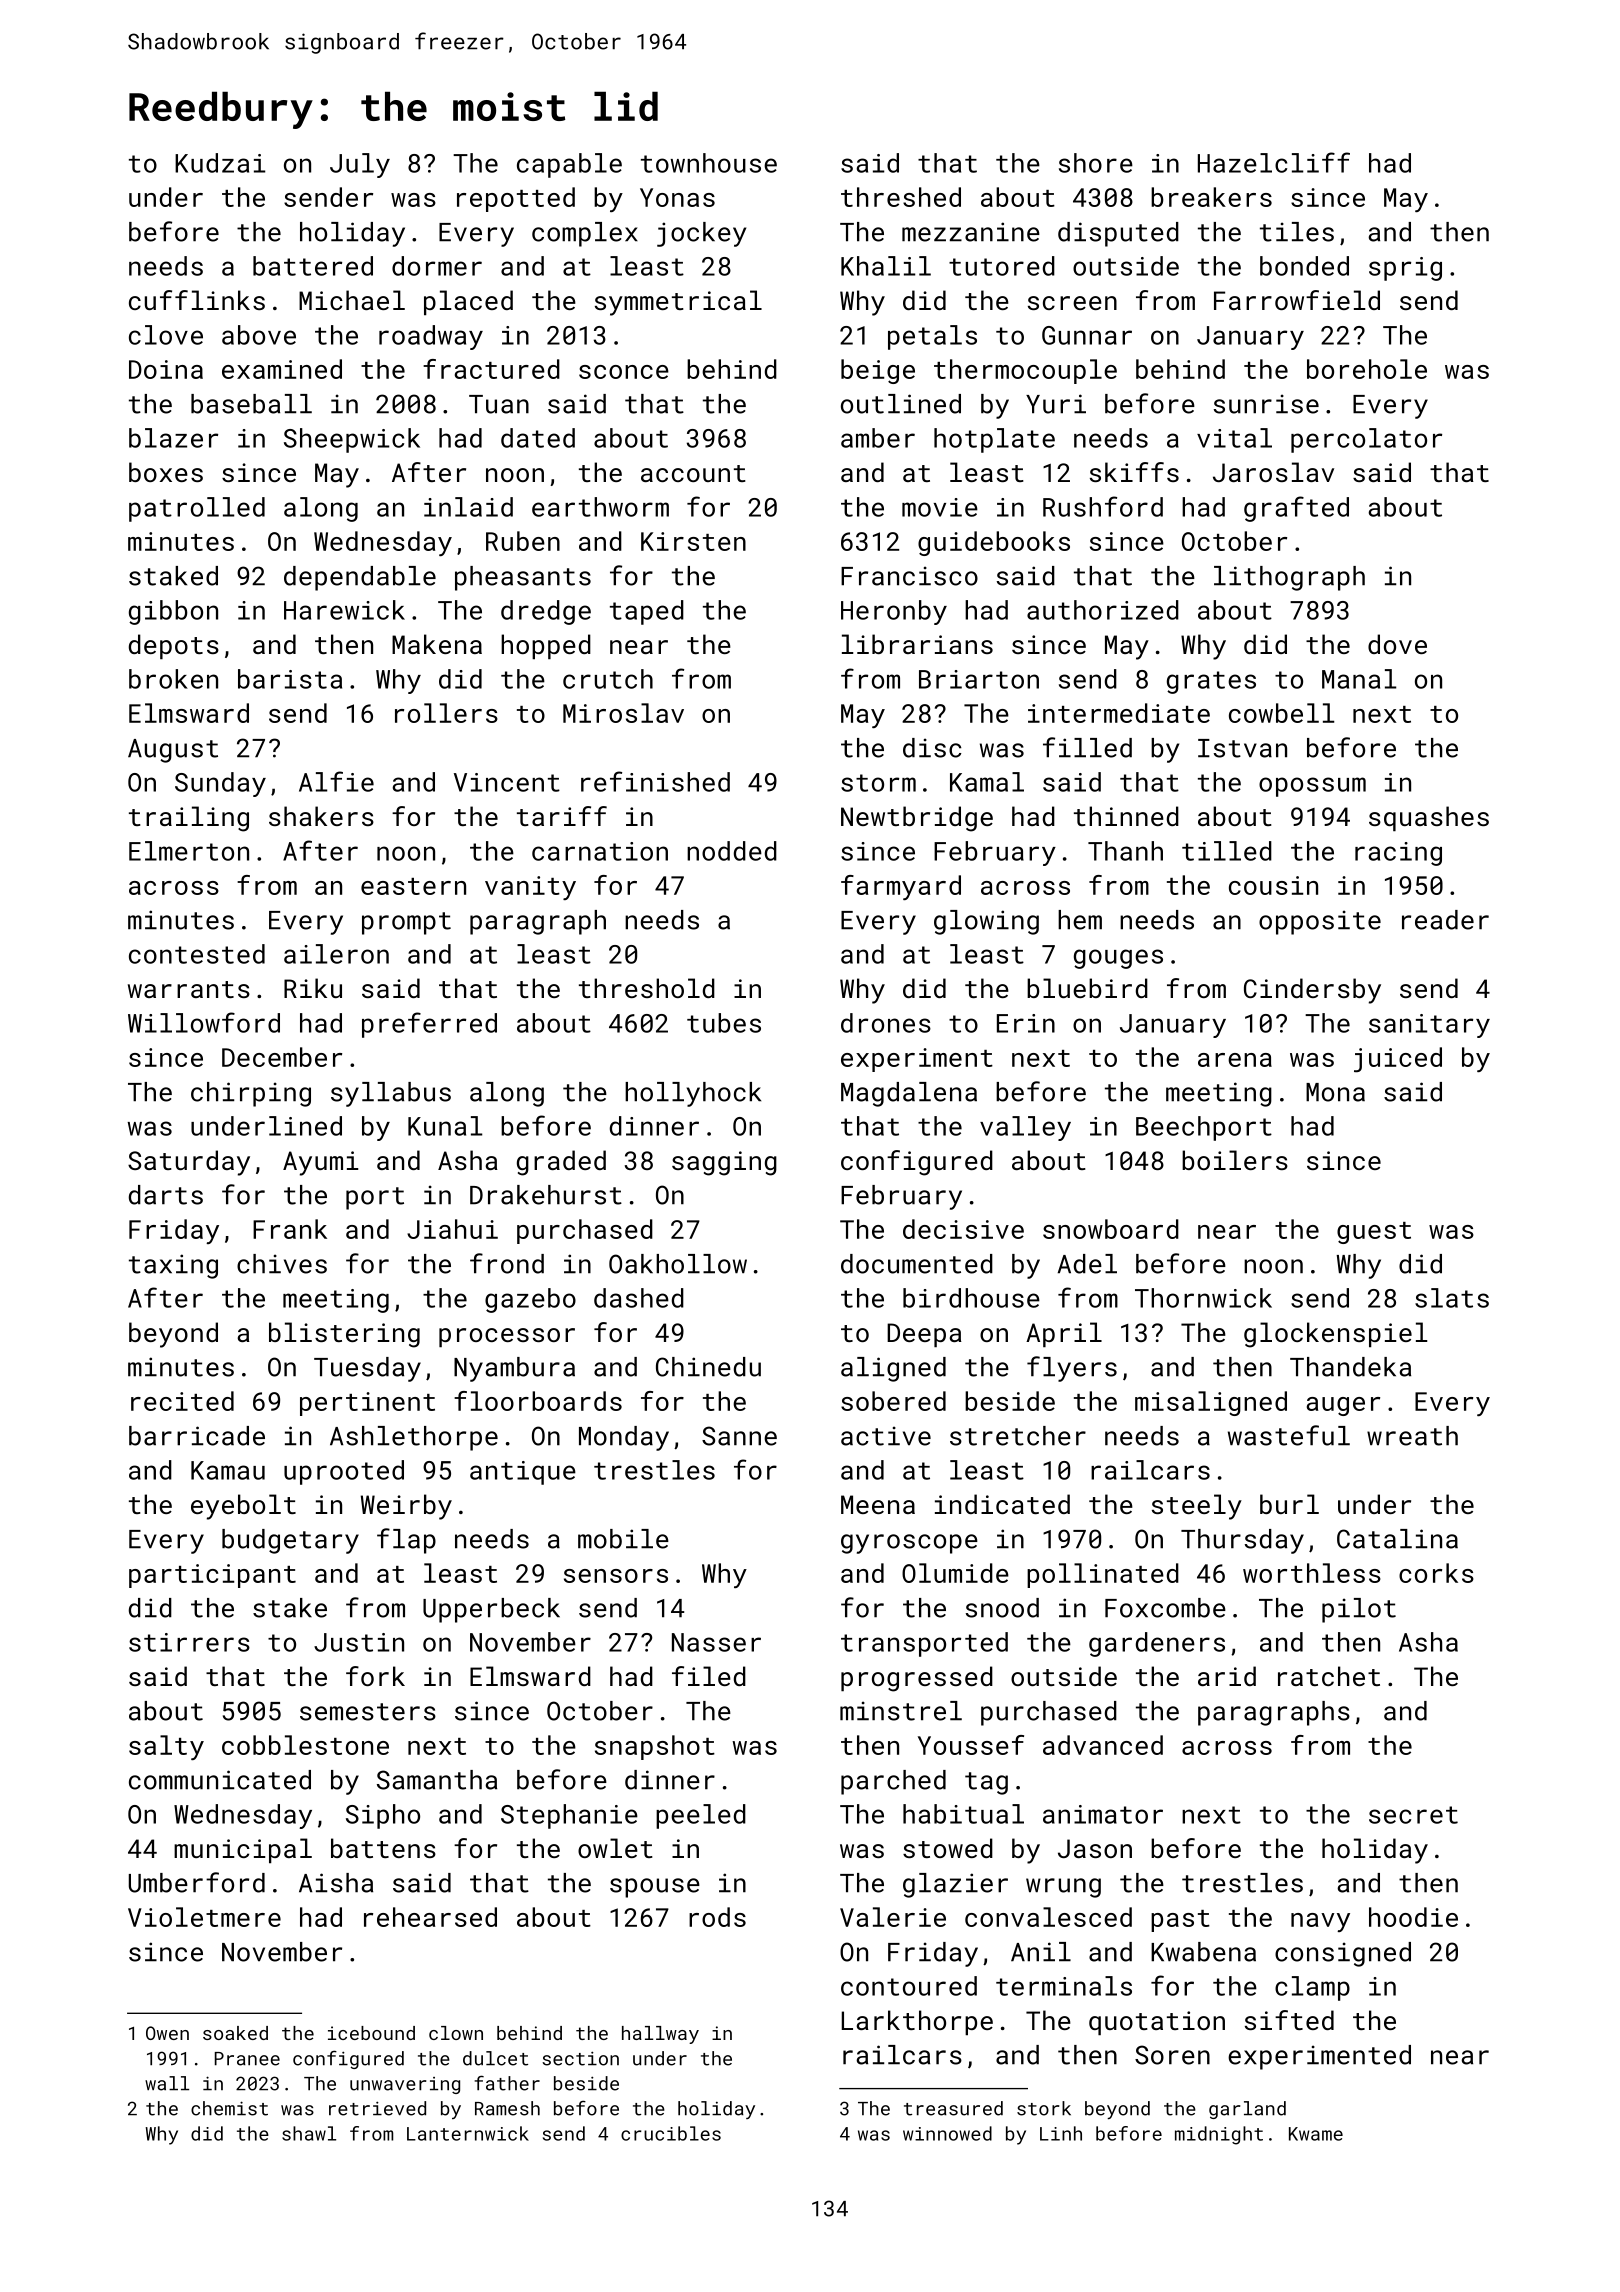 The image size is (1620, 2292). Describe the element at coordinates (569, 165) in the document. I see `capable` at that location.
